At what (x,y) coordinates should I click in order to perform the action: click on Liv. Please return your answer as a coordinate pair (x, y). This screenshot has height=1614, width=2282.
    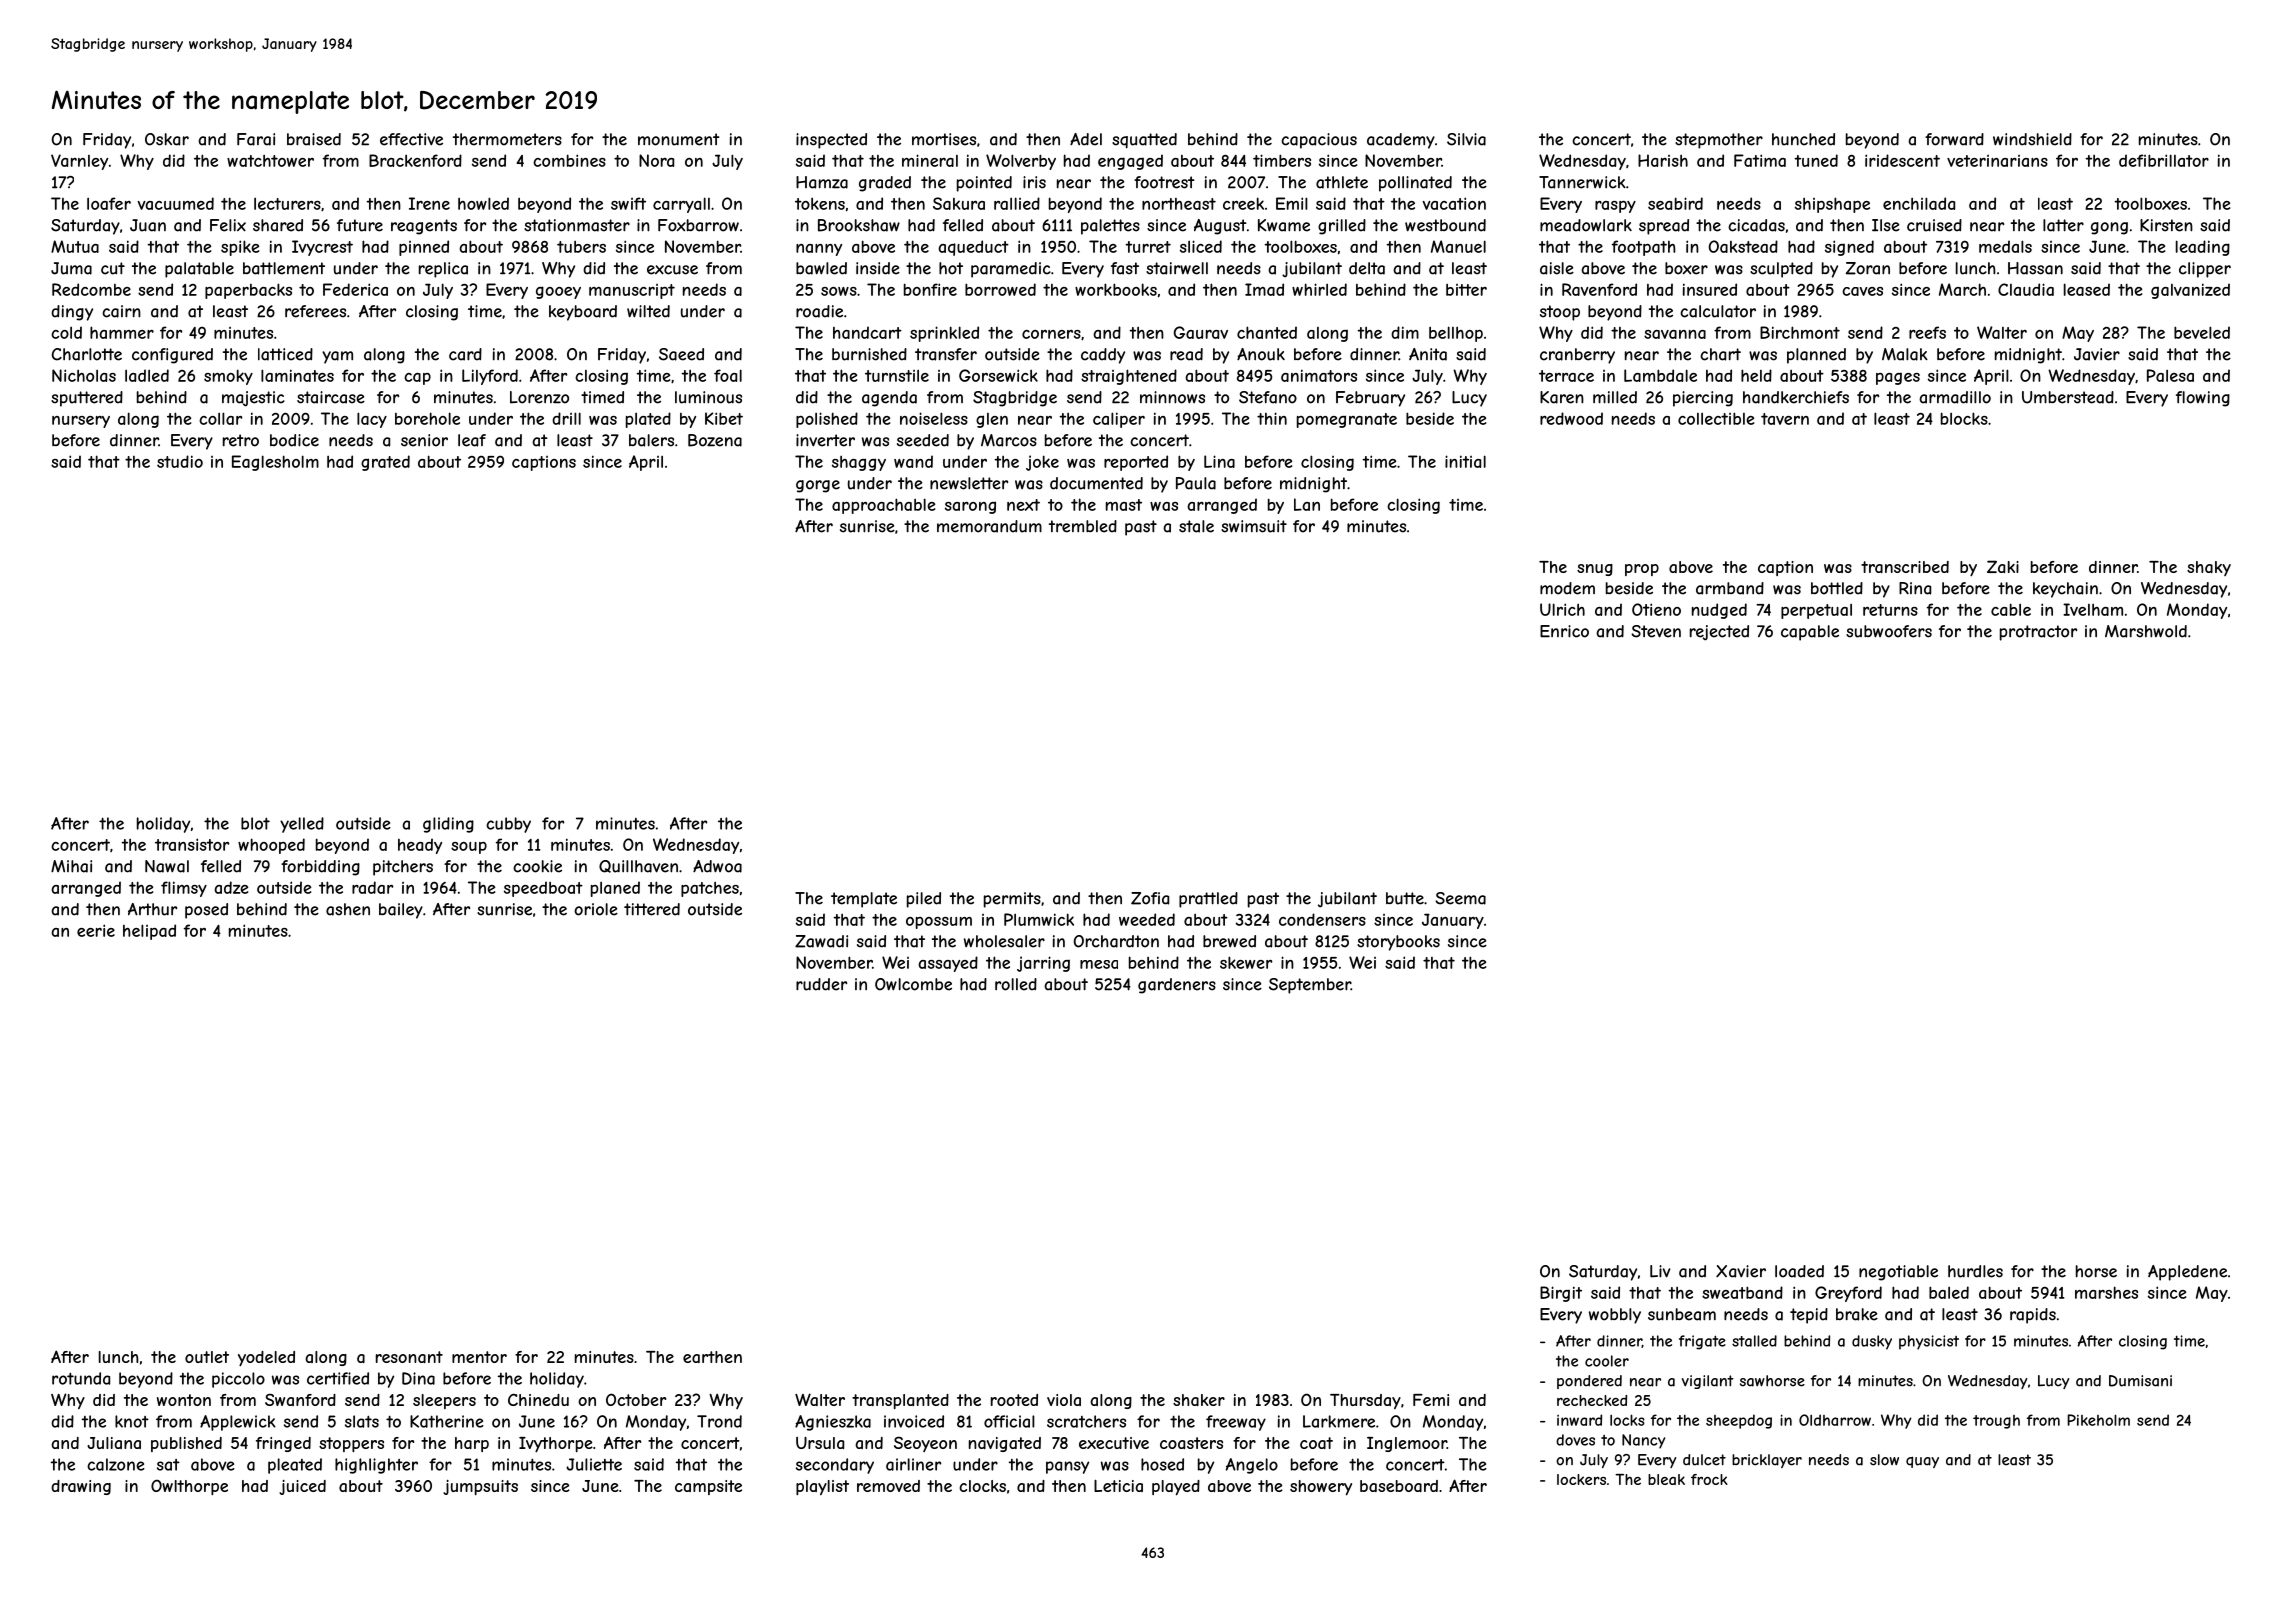
    Looking at the image, I should click on (1660, 1271).
